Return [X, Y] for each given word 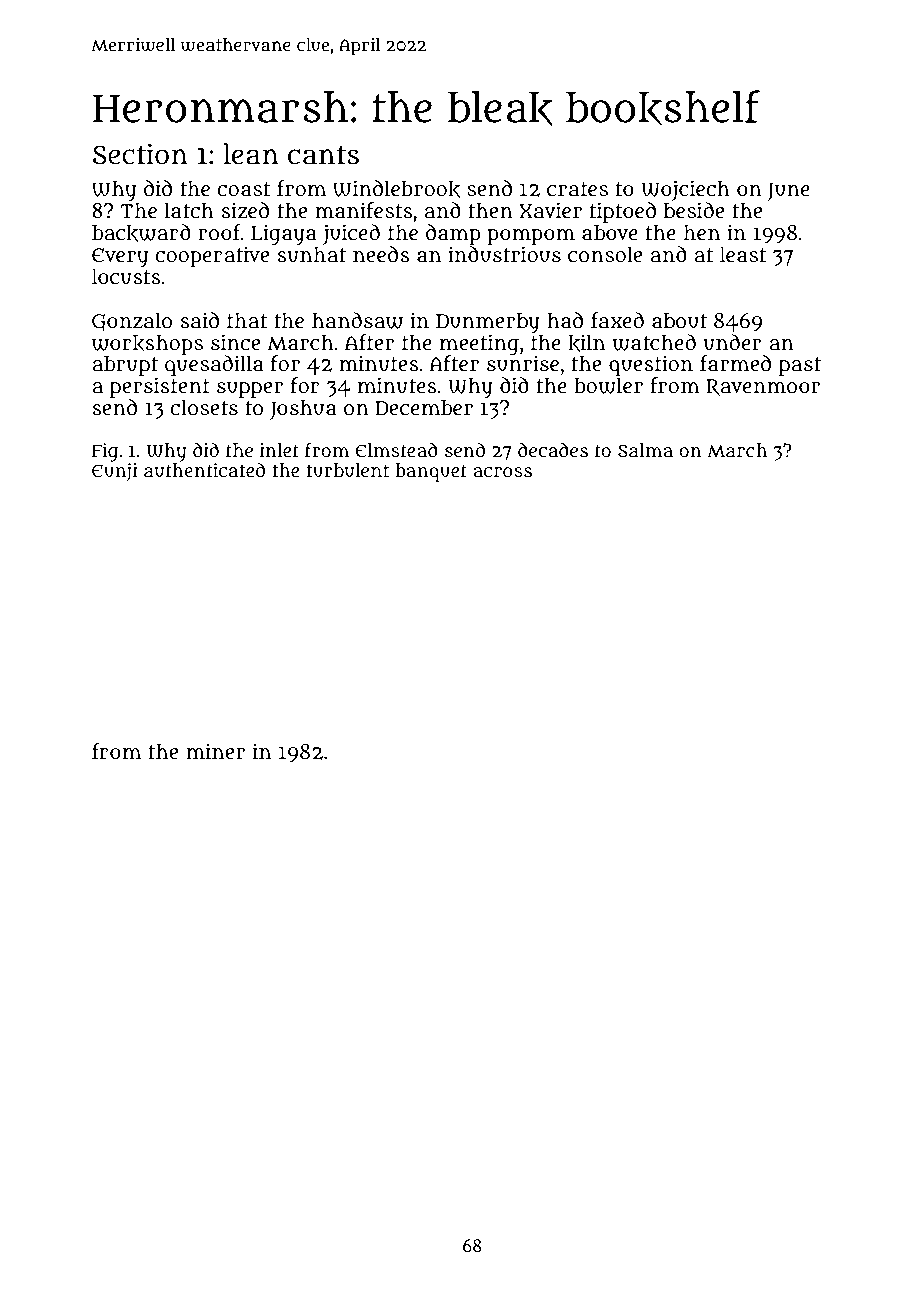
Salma [645, 450]
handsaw [357, 320]
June [789, 191]
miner [215, 751]
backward [141, 233]
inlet [279, 450]
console [605, 254]
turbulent [348, 470]
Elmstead [397, 450]
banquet [431, 472]
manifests [364, 210]
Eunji [115, 472]
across [502, 472]
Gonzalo [132, 322]
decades [553, 450]
